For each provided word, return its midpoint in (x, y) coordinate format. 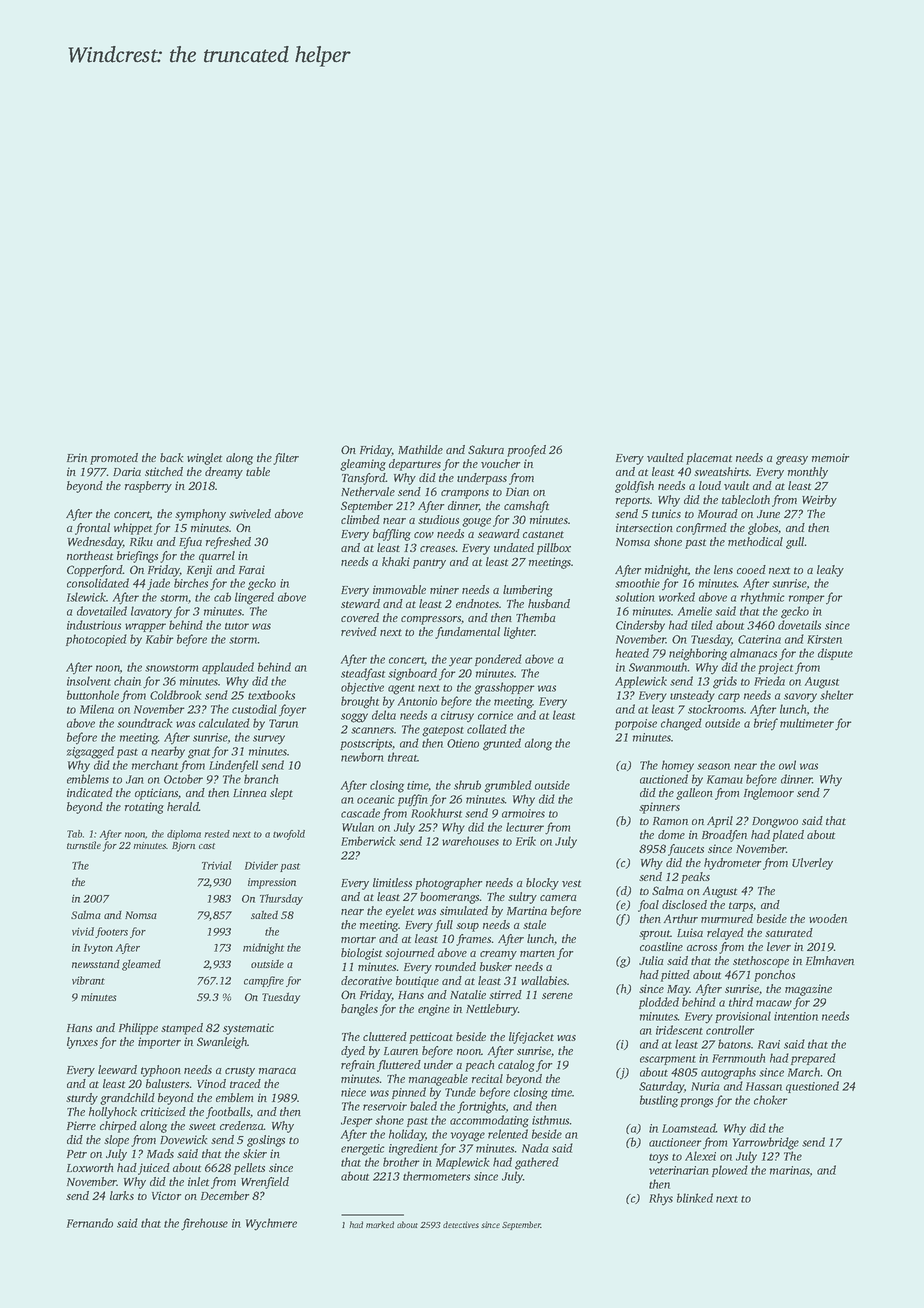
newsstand (96, 963)
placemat (709, 459)
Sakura (486, 449)
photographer (449, 884)
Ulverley (812, 864)
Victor (167, 1195)
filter (286, 459)
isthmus (550, 1120)
